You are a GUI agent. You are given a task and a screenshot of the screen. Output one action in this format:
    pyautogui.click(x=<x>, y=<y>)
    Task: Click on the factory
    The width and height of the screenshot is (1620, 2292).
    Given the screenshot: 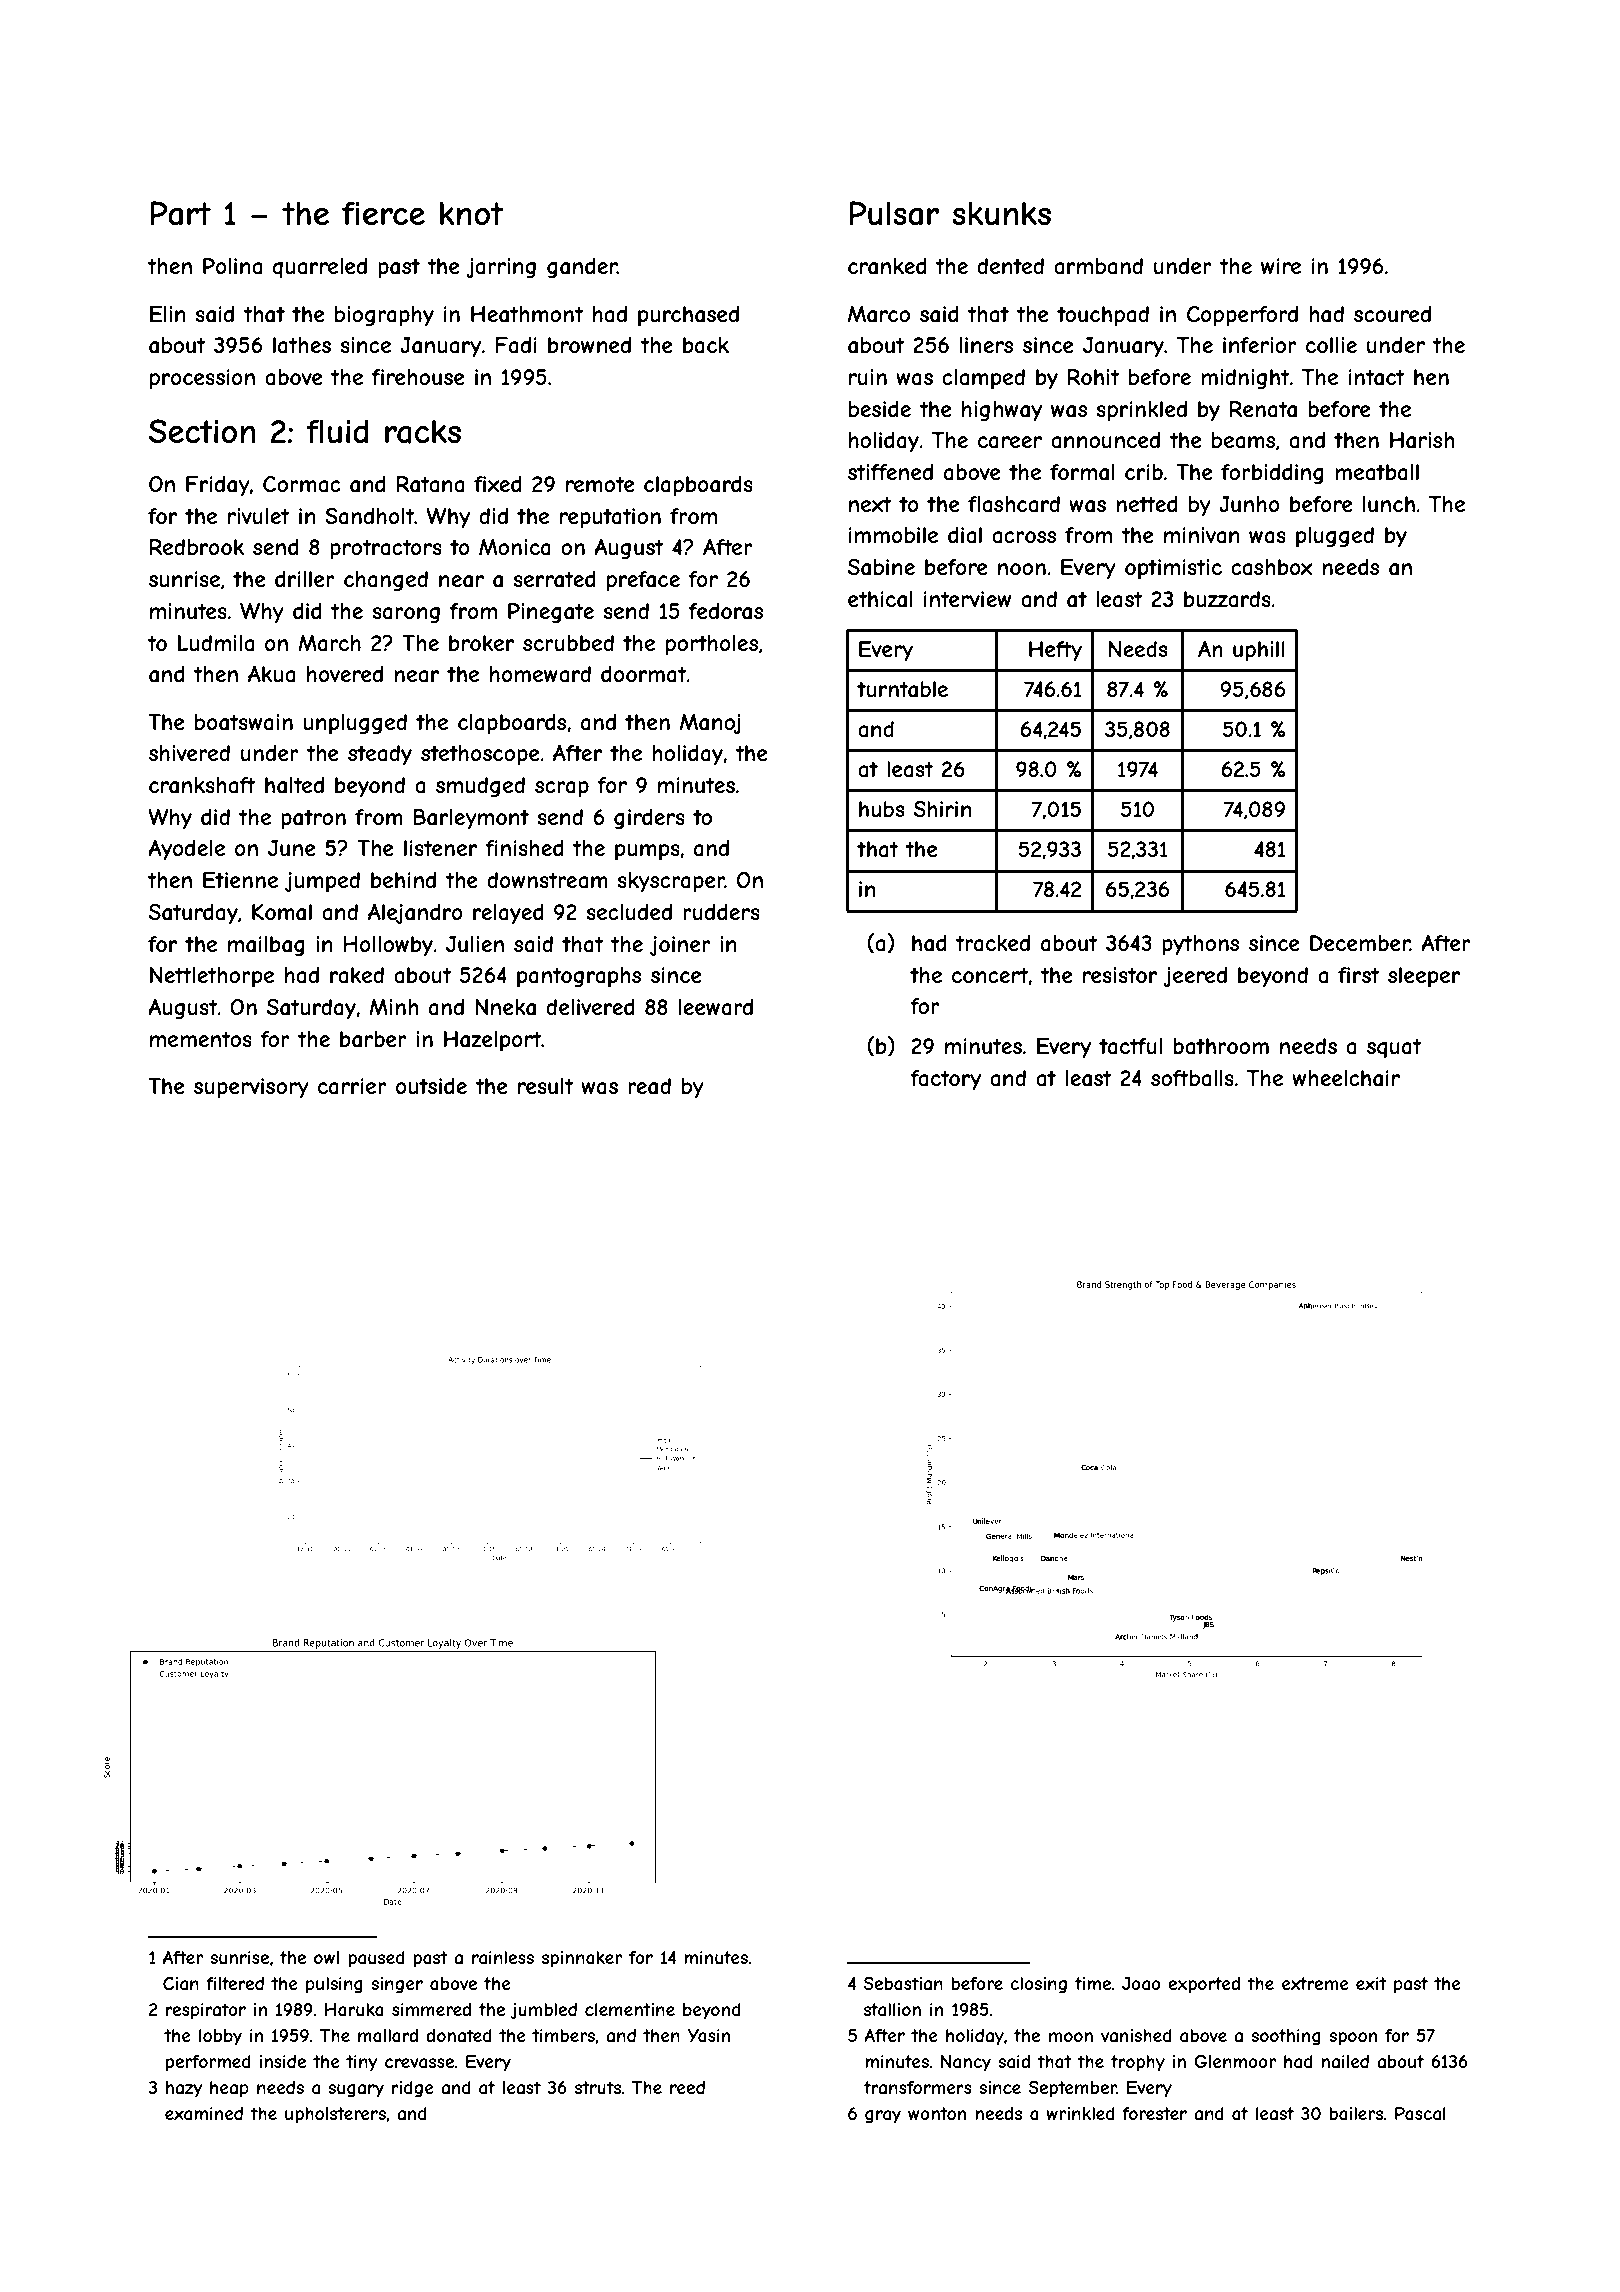 What is the action you would take?
    pyautogui.click(x=945, y=1080)
